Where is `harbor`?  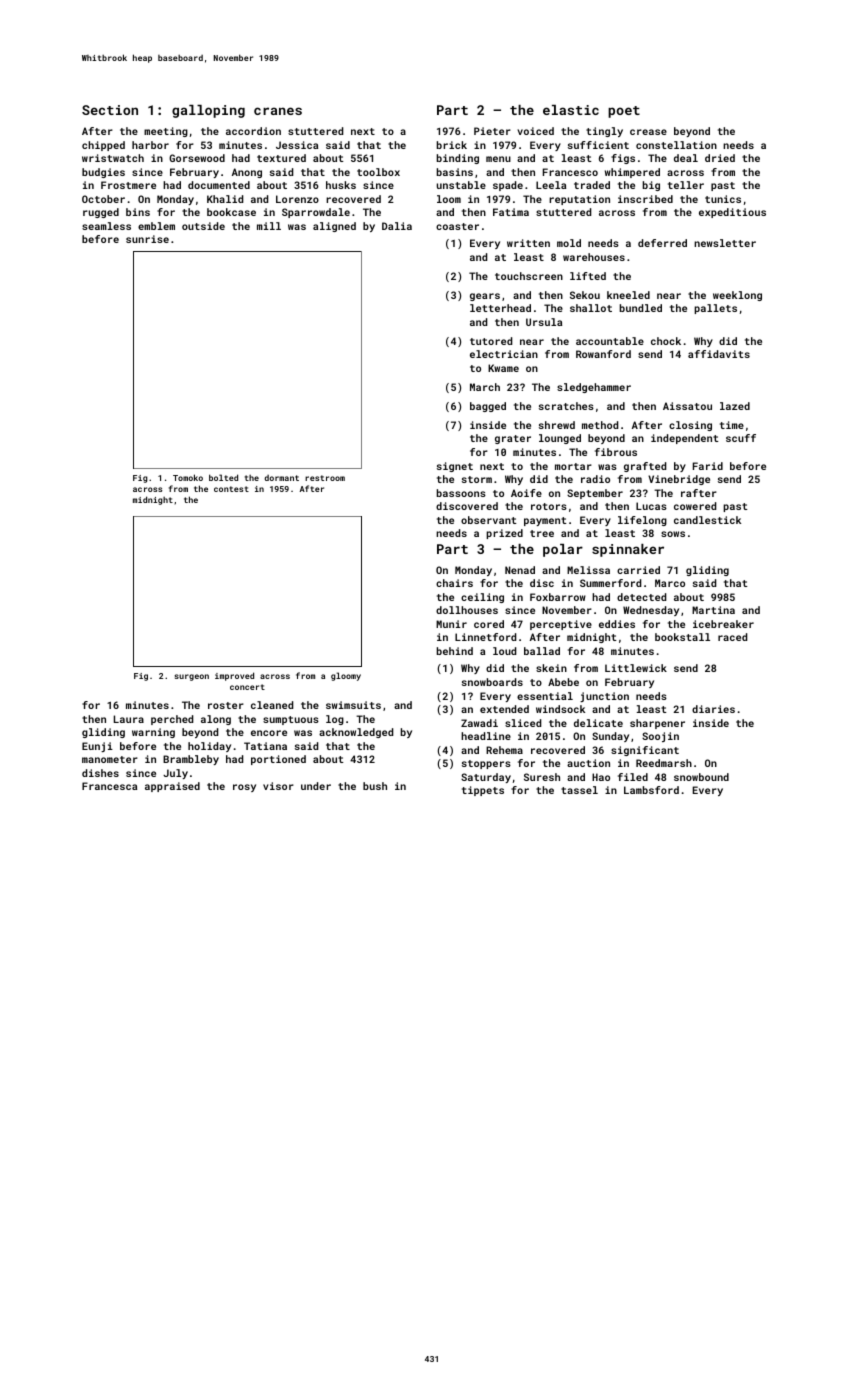 harbor is located at coordinates (150, 145).
